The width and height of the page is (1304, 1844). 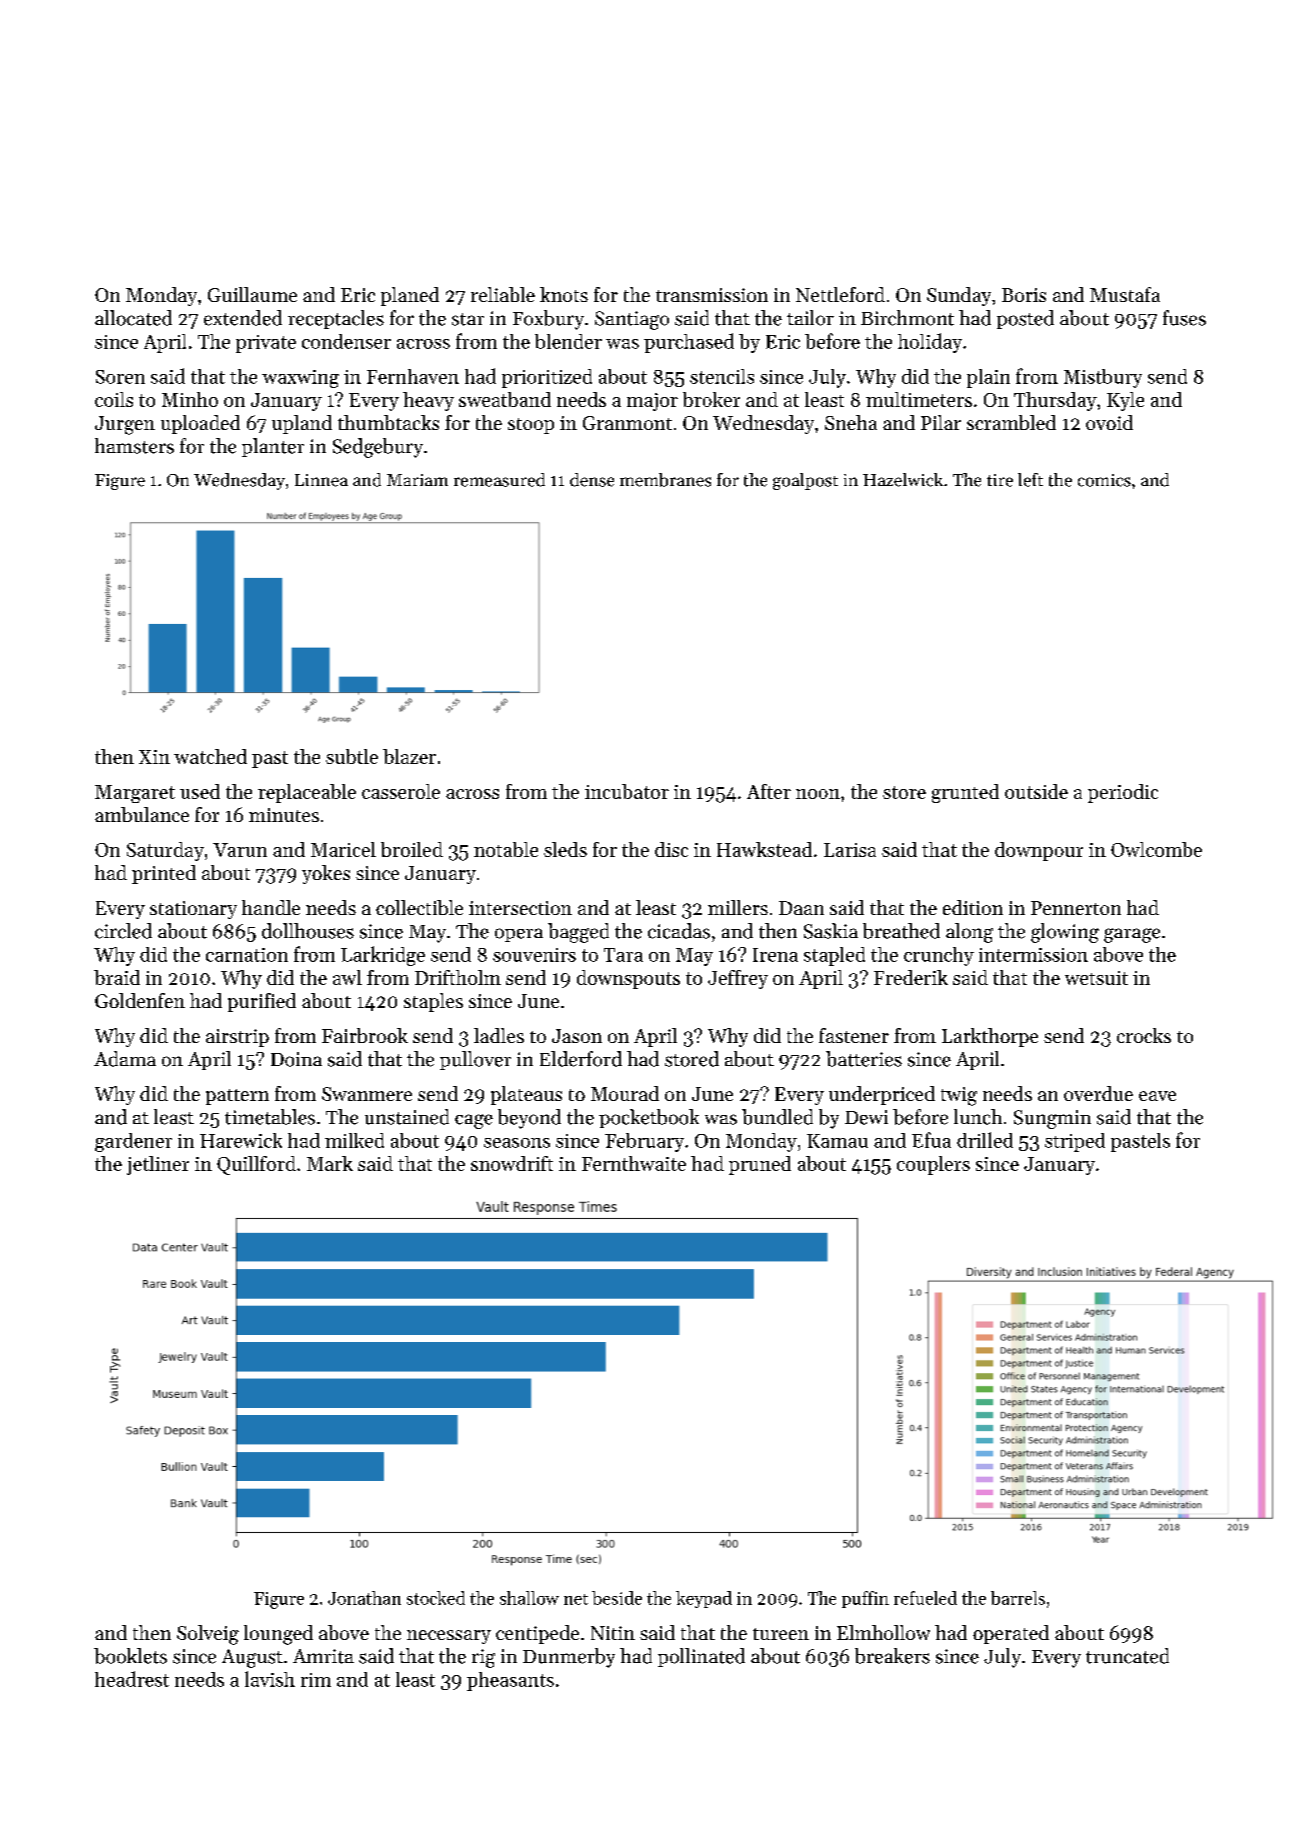 I want to click on Guillaume, so click(x=252, y=294).
